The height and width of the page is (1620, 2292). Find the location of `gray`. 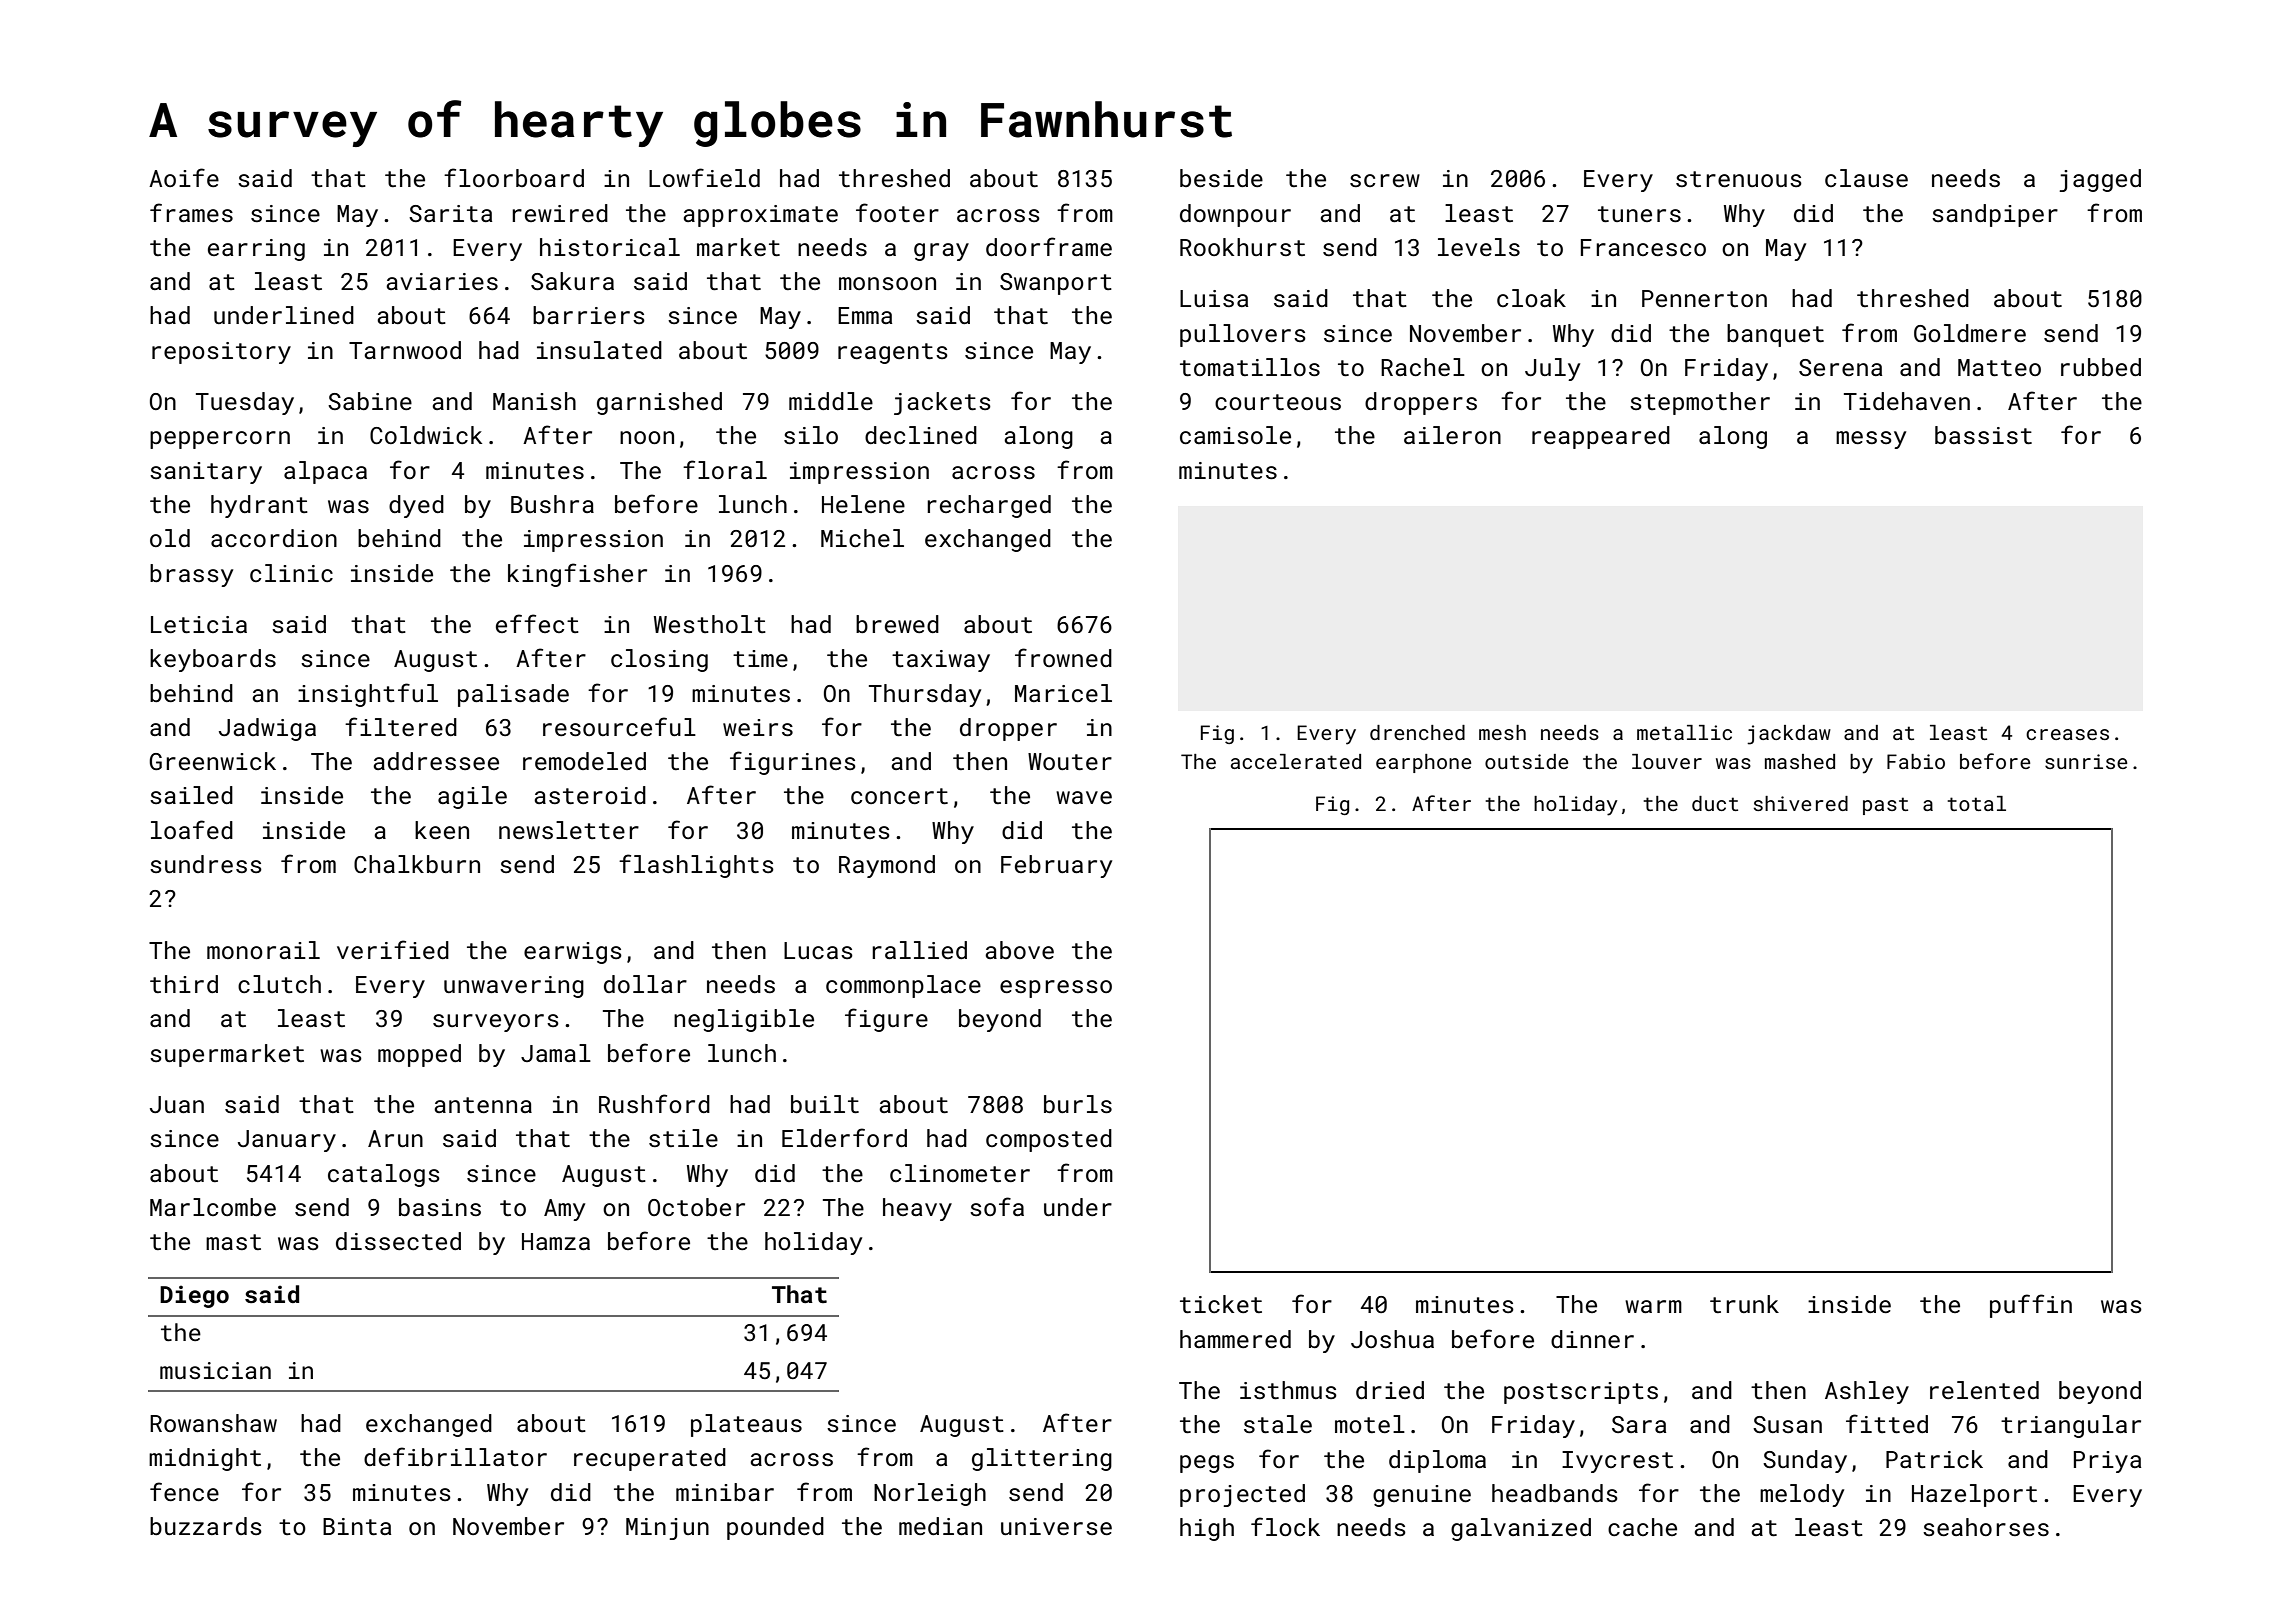

gray is located at coordinates (941, 252).
